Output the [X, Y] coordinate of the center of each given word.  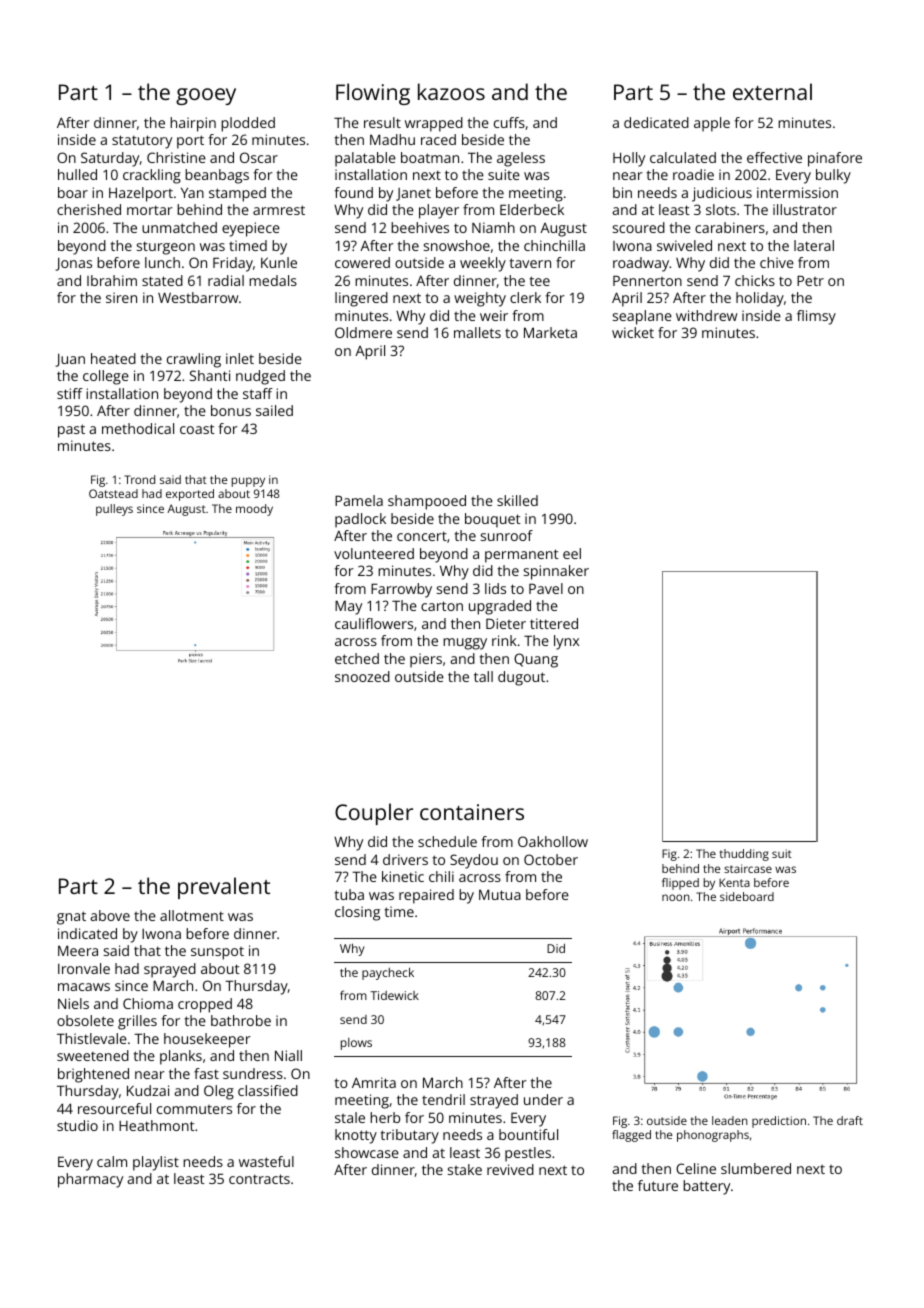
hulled [77, 174]
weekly [483, 264]
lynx [566, 642]
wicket [633, 332]
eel [572, 553]
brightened [93, 1075]
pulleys [114, 510]
